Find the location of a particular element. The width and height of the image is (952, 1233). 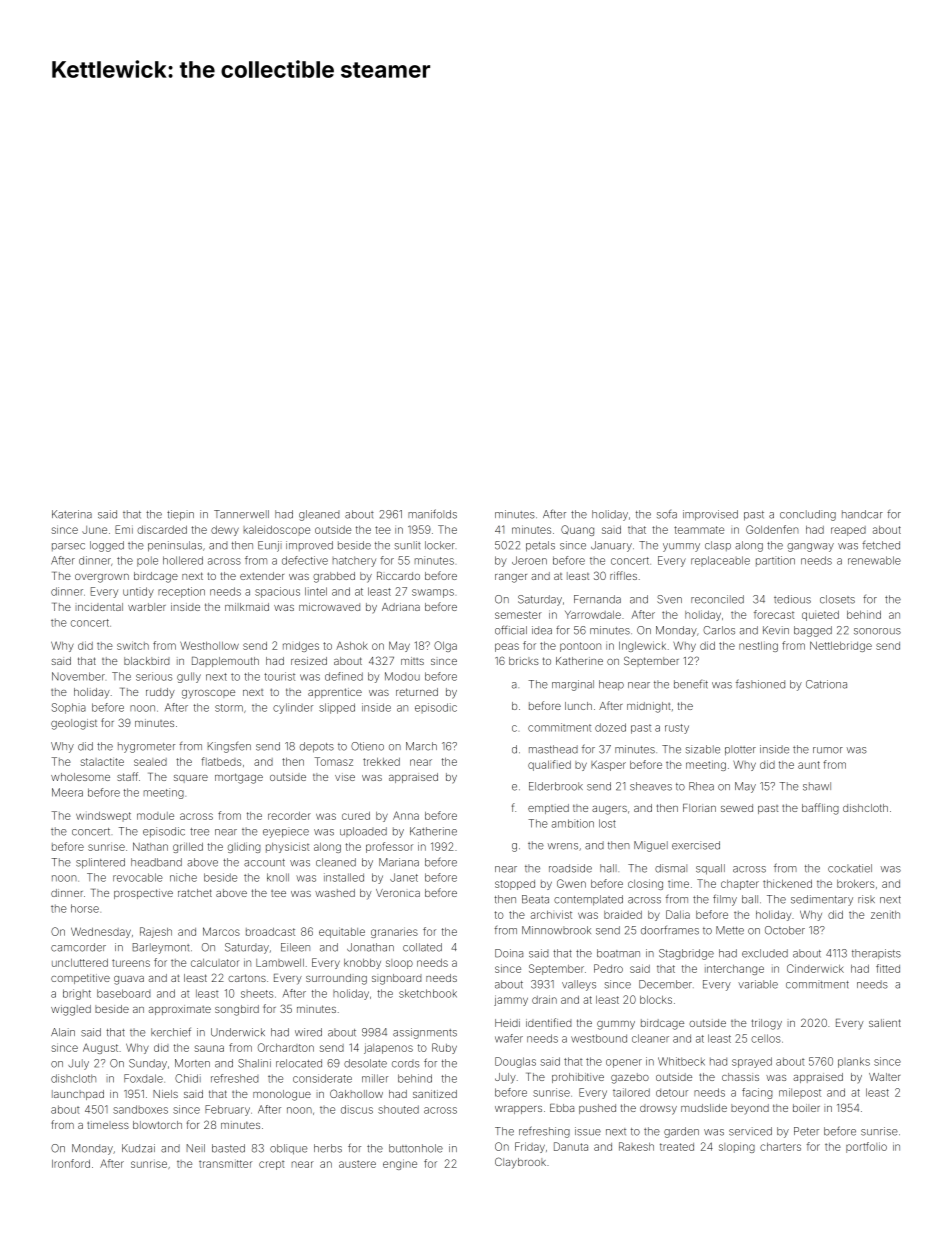

windswept is located at coordinates (103, 817).
